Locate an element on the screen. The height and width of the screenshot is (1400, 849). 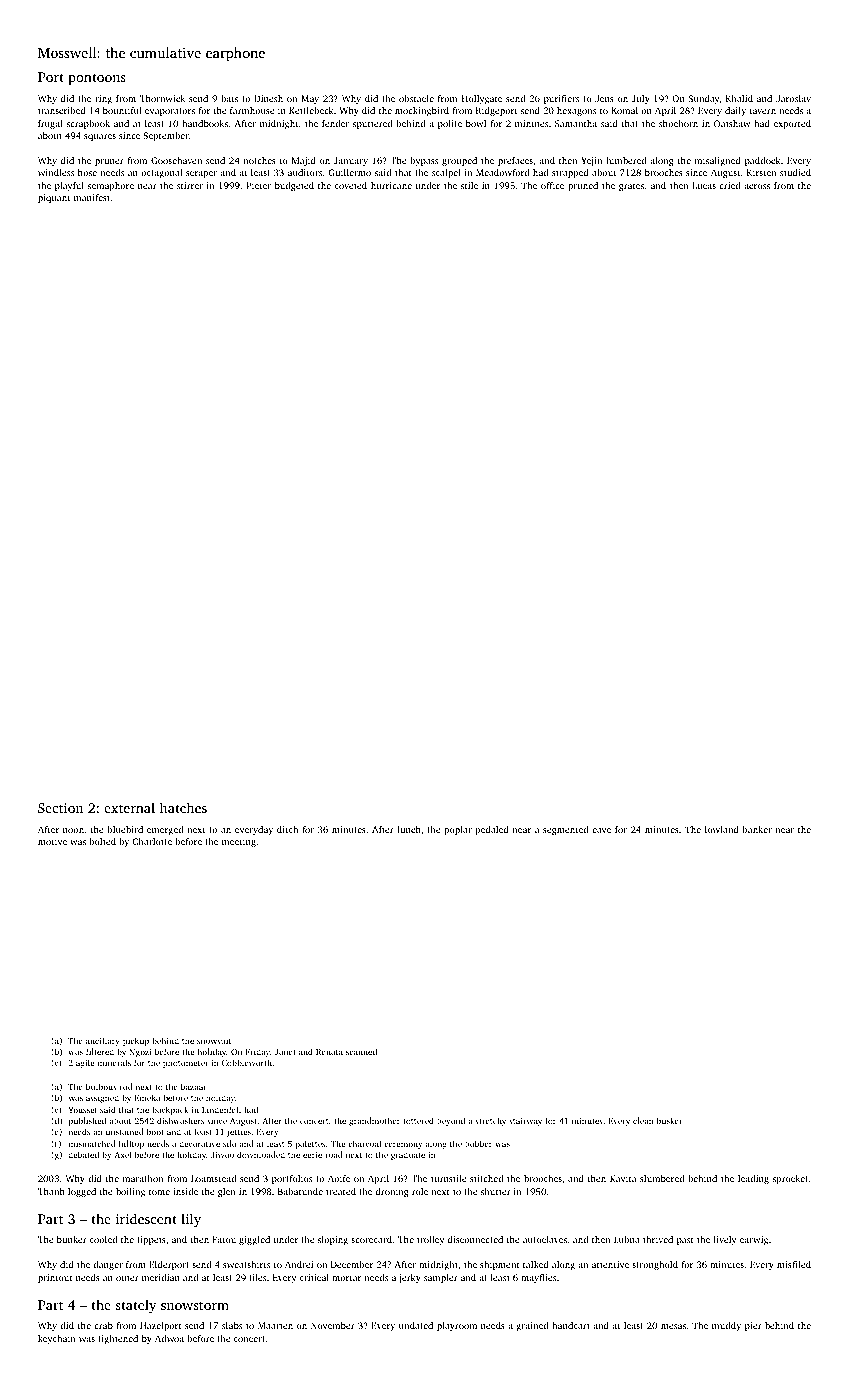
Thanh is located at coordinates (51, 1191).
